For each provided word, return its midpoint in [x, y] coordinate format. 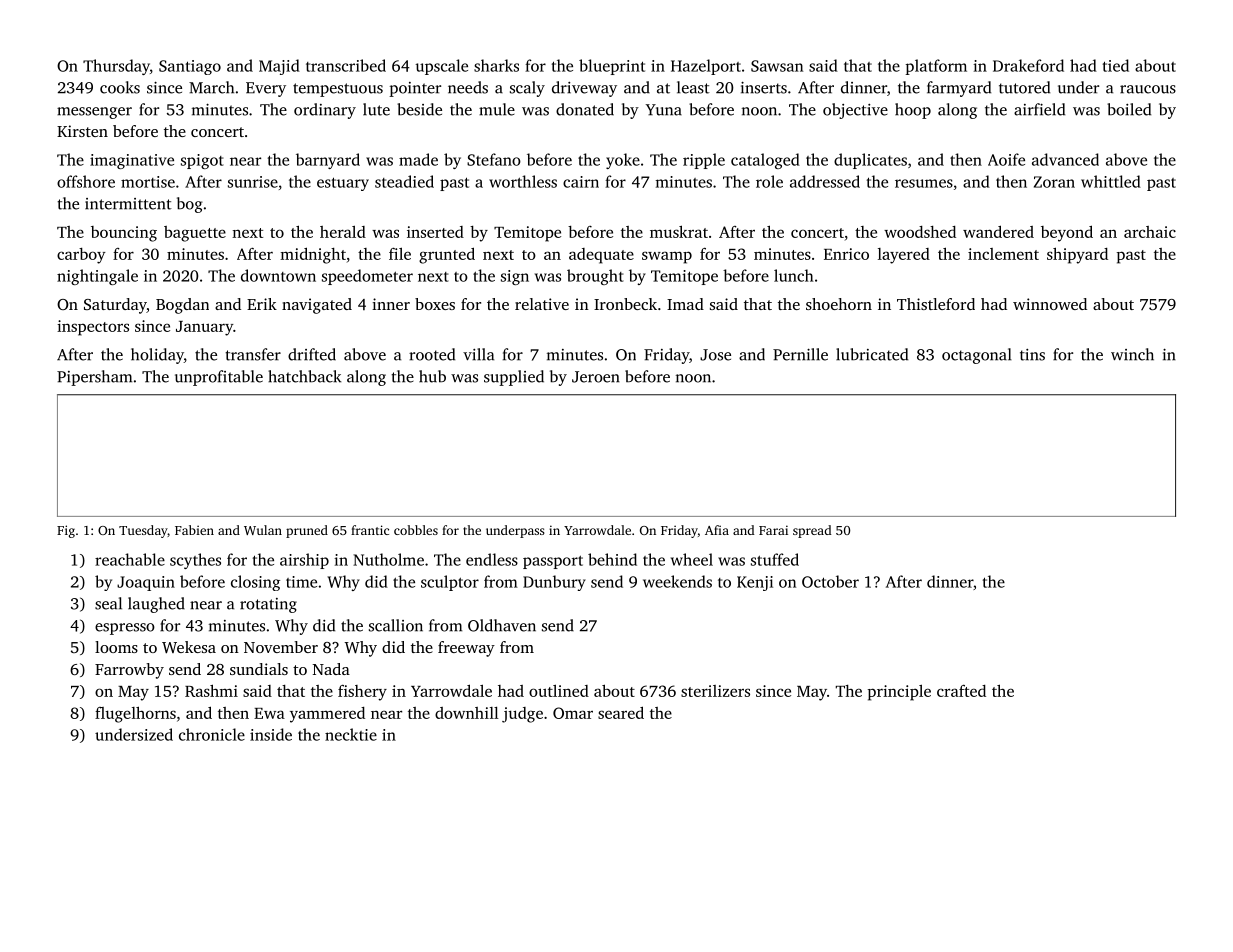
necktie [351, 734]
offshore [86, 181]
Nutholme [388, 559]
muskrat [679, 231]
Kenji [755, 583]
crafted [961, 691]
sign [515, 277]
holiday [157, 356]
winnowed [1050, 304]
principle [899, 692]
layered [904, 256]
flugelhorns [135, 714]
